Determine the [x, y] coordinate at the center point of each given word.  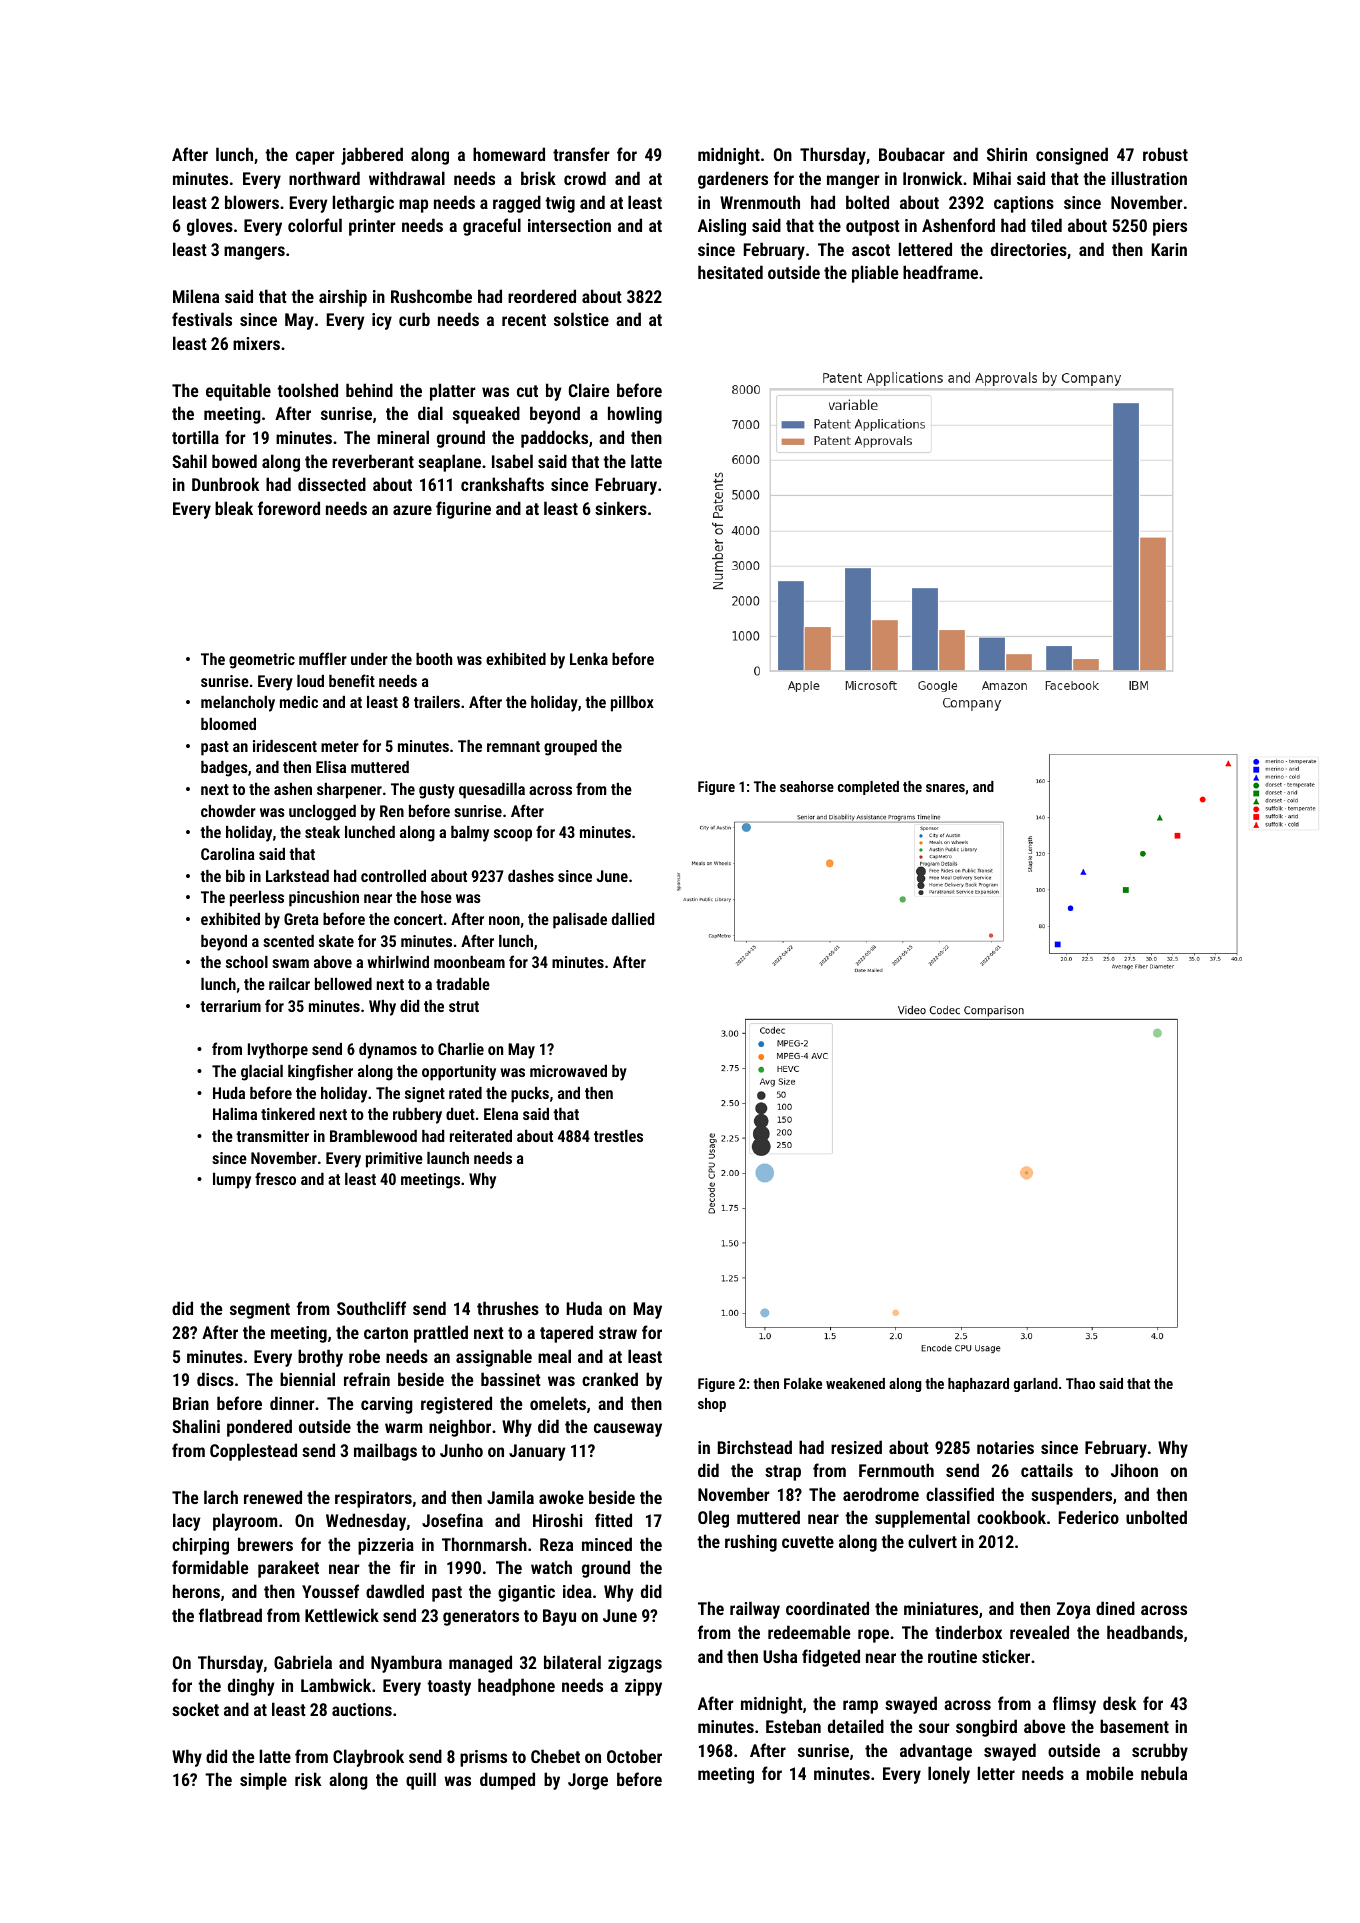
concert [418, 919]
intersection [569, 225]
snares [945, 788]
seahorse [807, 786]
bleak [234, 508]
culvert [932, 1541]
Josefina [452, 1520]
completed [868, 788]
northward [324, 178]
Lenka [589, 659]
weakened [855, 1383]
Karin [1169, 249]
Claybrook [368, 1758]
